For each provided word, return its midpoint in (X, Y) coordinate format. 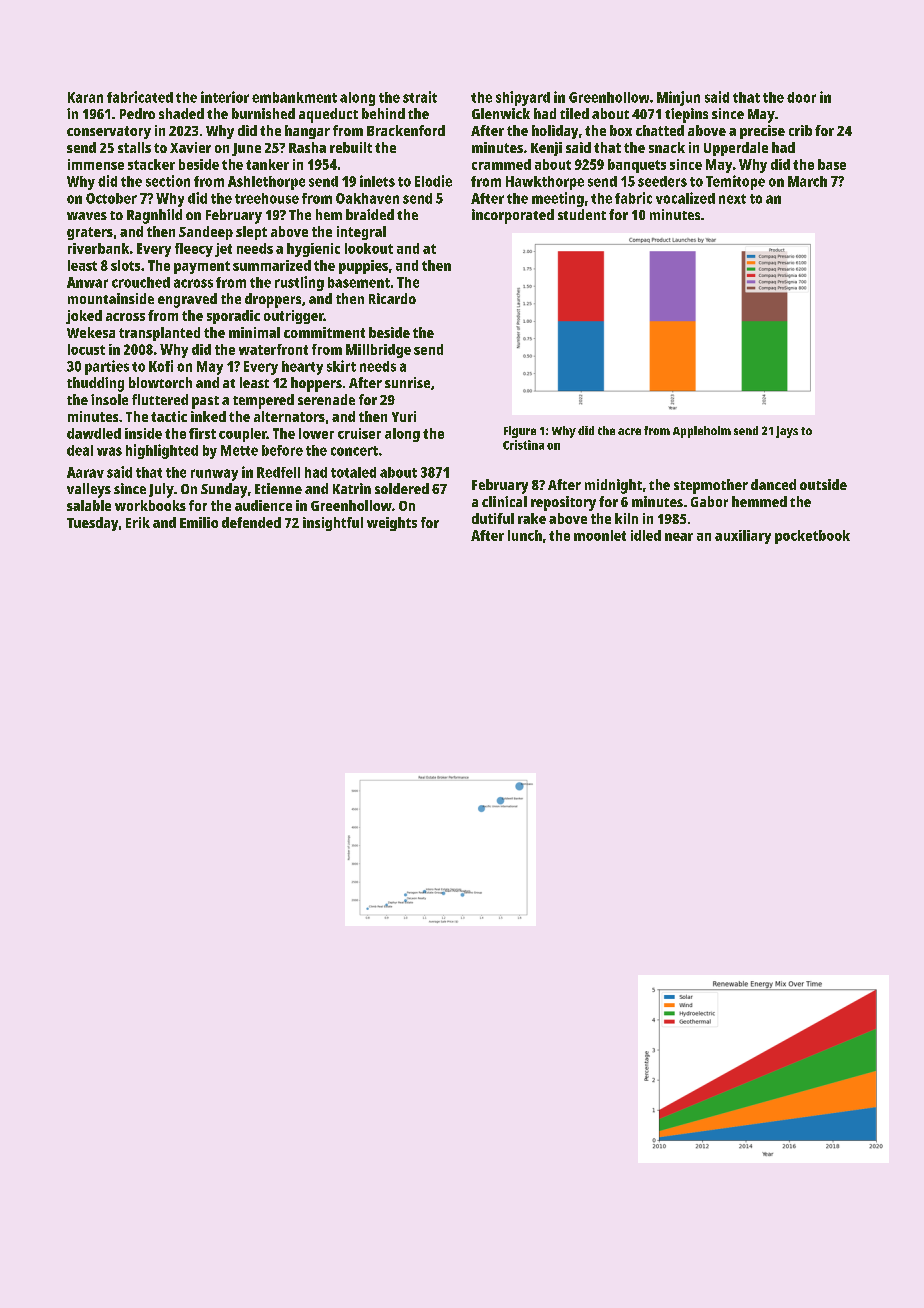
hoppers (316, 384)
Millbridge (378, 351)
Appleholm (702, 432)
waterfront (273, 349)
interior (225, 97)
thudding (95, 384)
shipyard (523, 98)
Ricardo (392, 298)
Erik (138, 522)
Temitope (735, 182)
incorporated (513, 216)
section (168, 181)
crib (800, 130)
